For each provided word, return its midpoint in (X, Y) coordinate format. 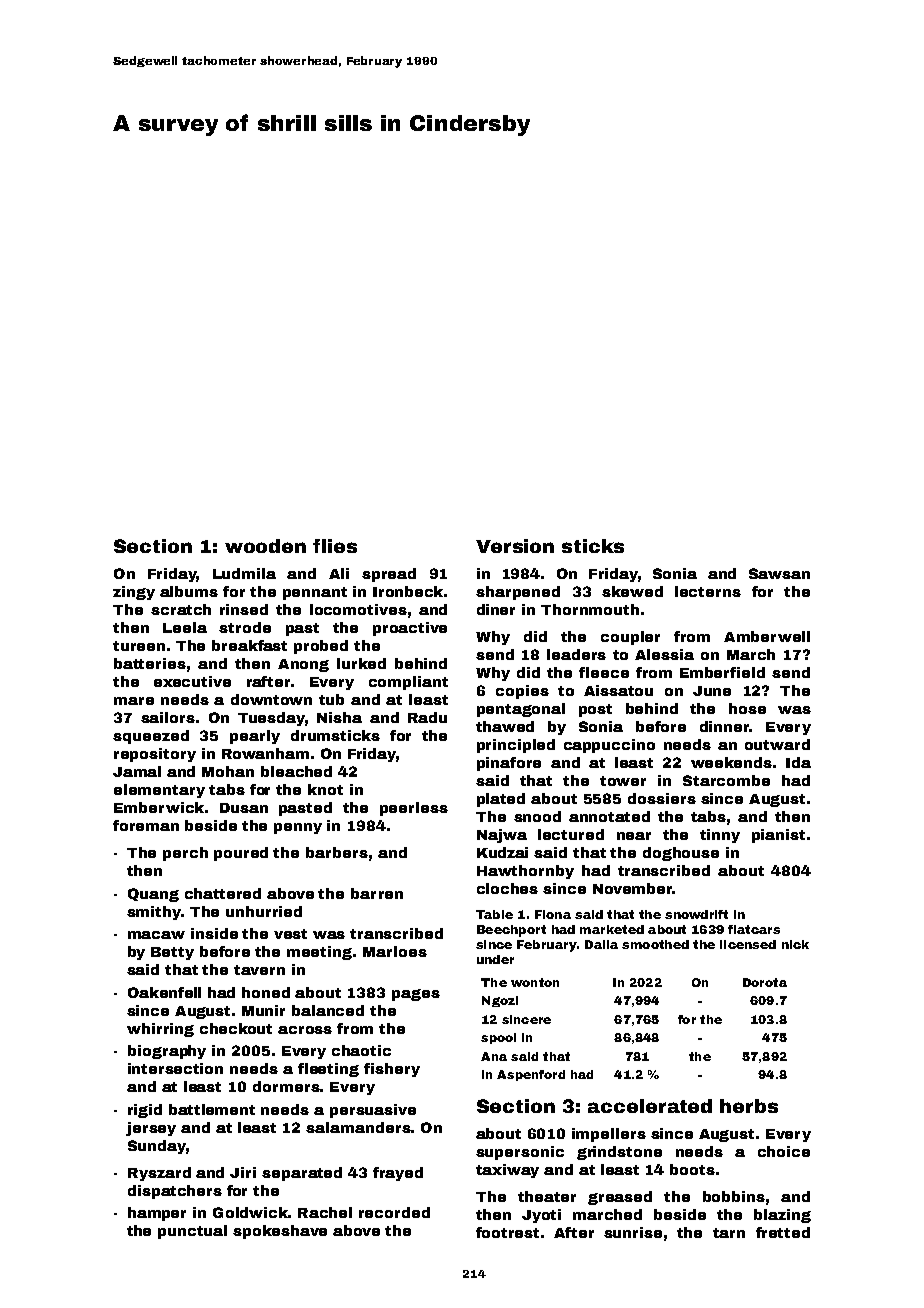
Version (515, 546)
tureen (139, 646)
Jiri (243, 1172)
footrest (507, 1232)
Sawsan (779, 573)
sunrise (633, 1232)
